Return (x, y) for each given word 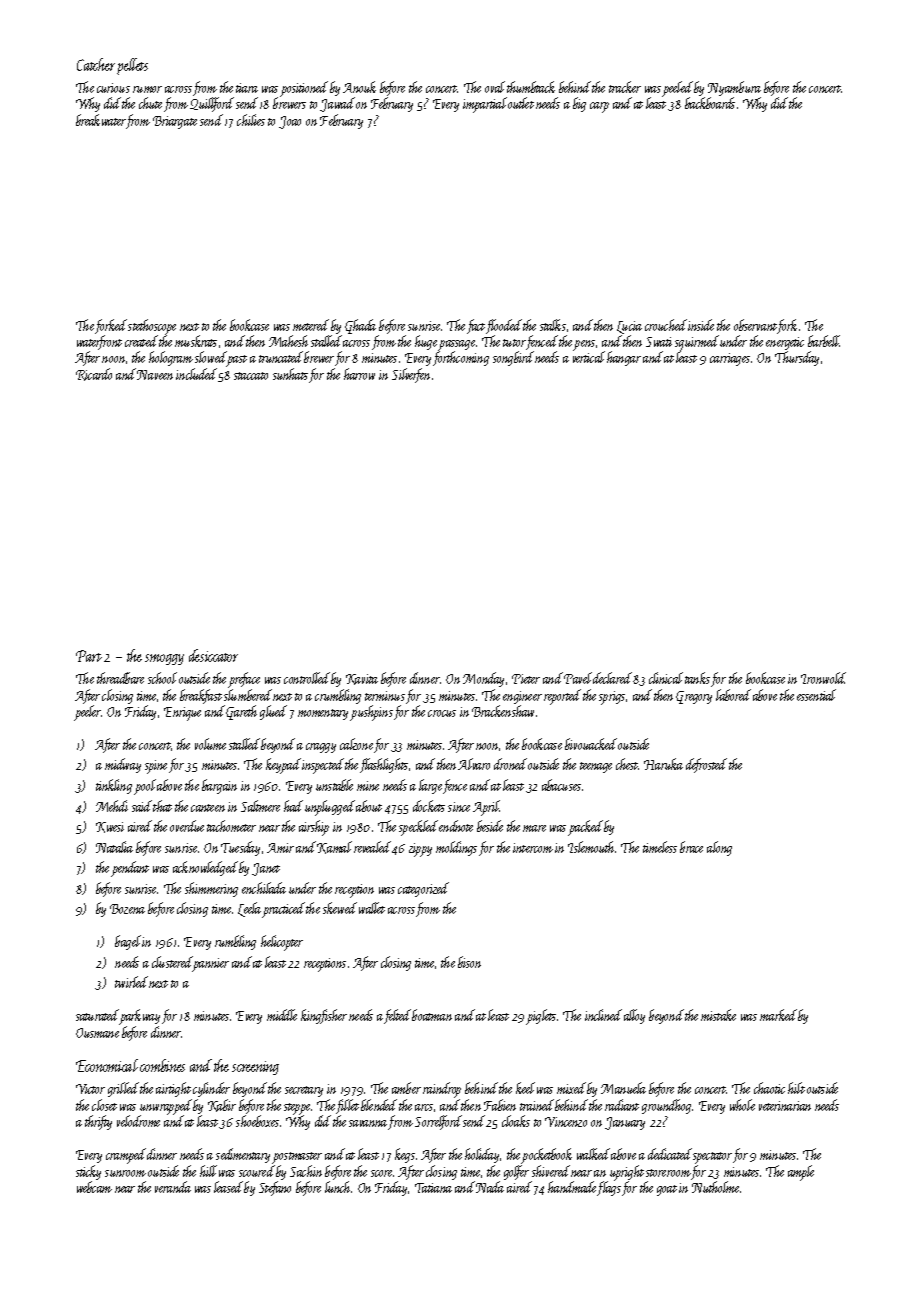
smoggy (164, 659)
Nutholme (716, 1187)
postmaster (297, 1158)
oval (495, 87)
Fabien (500, 1105)
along (719, 848)
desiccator (213, 655)
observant (755, 325)
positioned (304, 89)
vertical (588, 357)
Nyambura (734, 88)
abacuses (561, 785)
